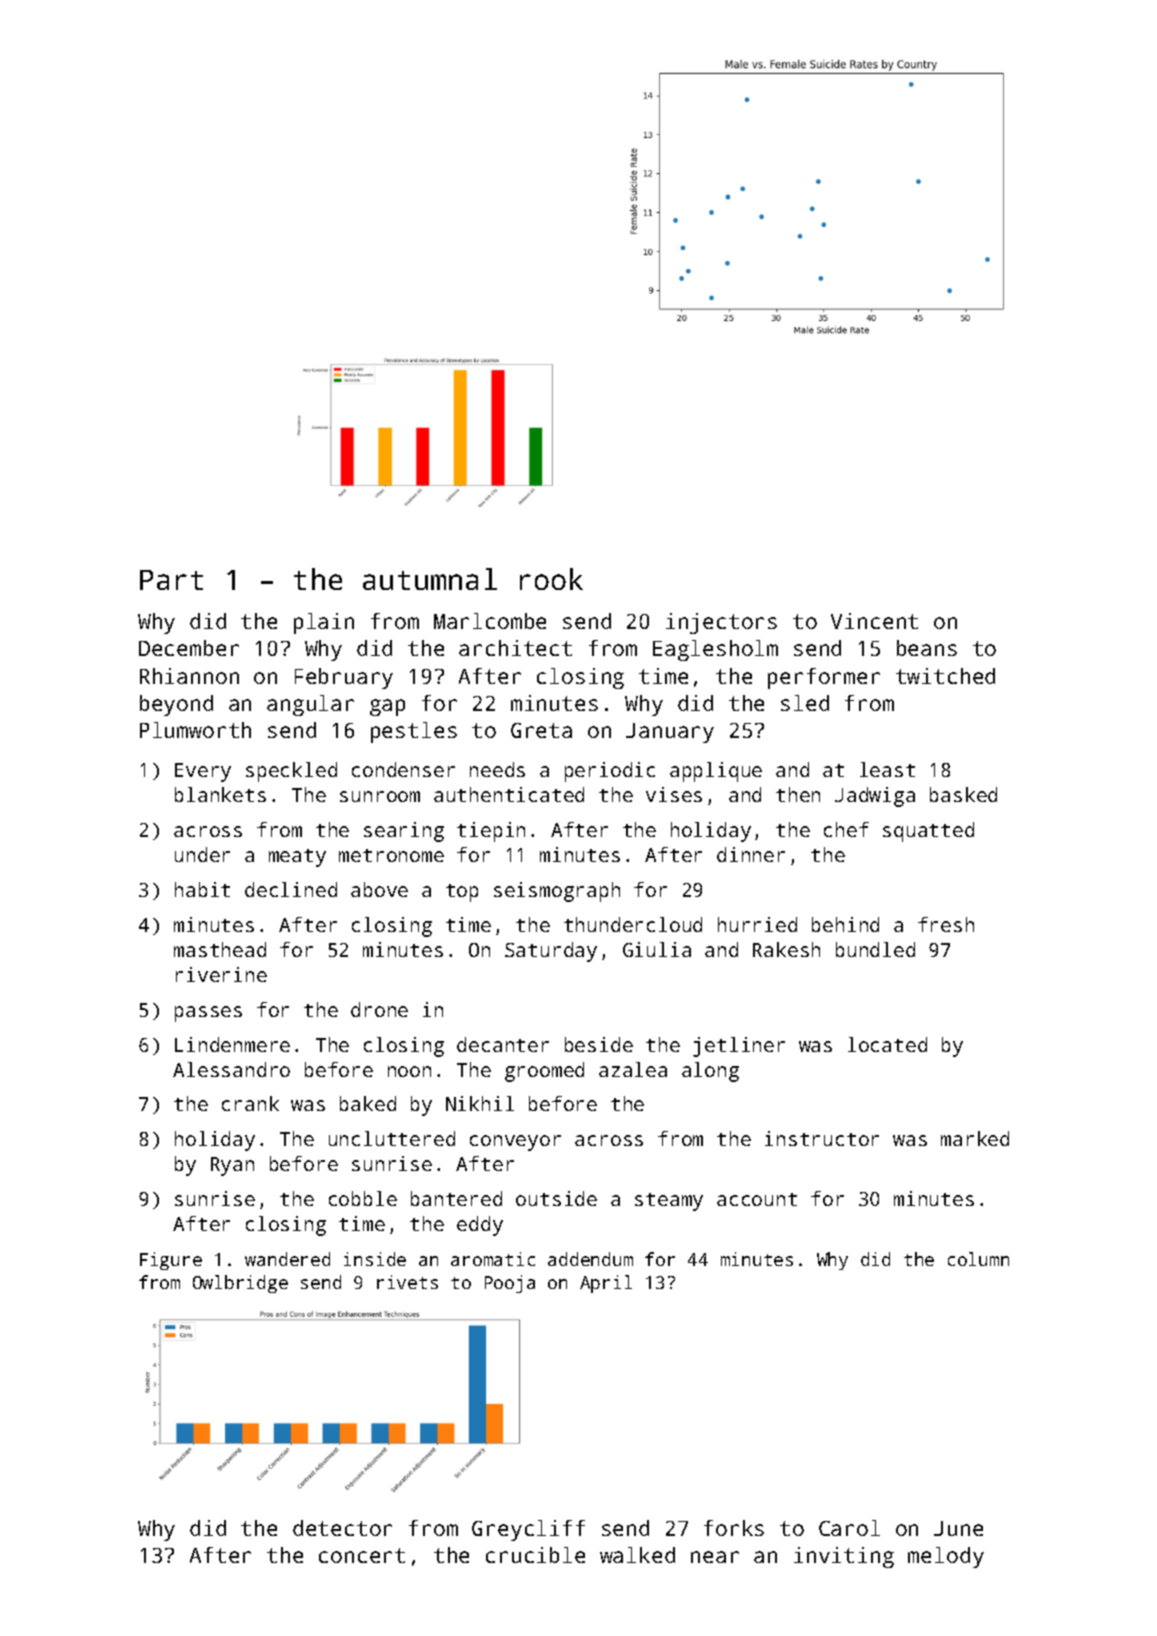 This page has height=1636, width=1157. Describe the element at coordinates (657, 949) in the page. I see `Giulia` at that location.
